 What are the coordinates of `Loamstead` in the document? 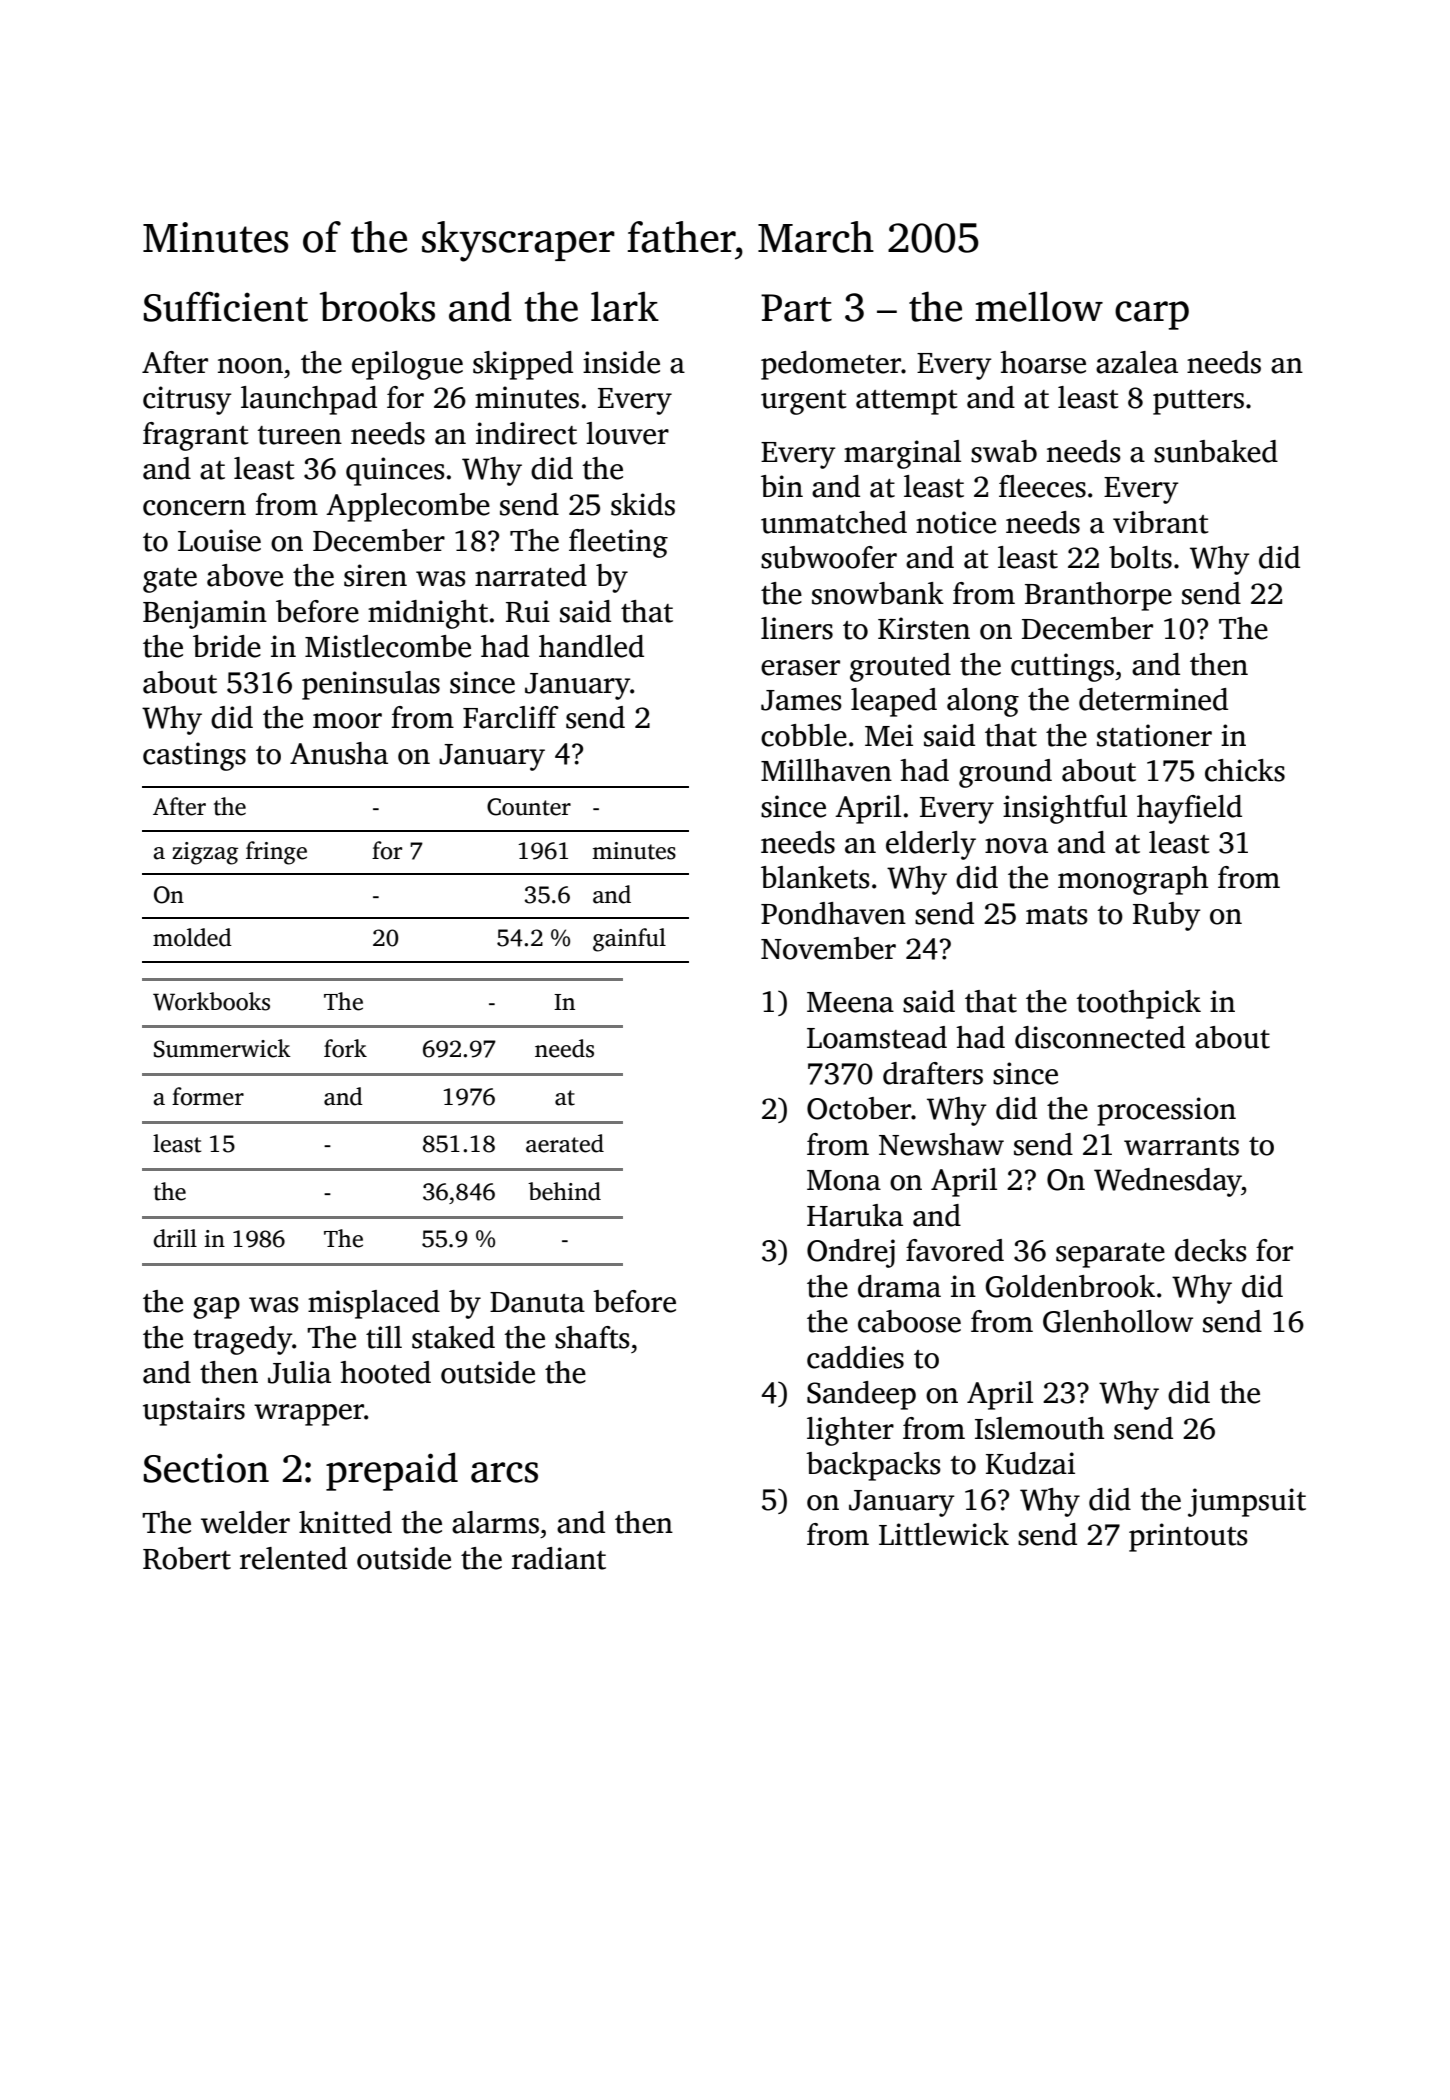 It's located at (877, 1037).
